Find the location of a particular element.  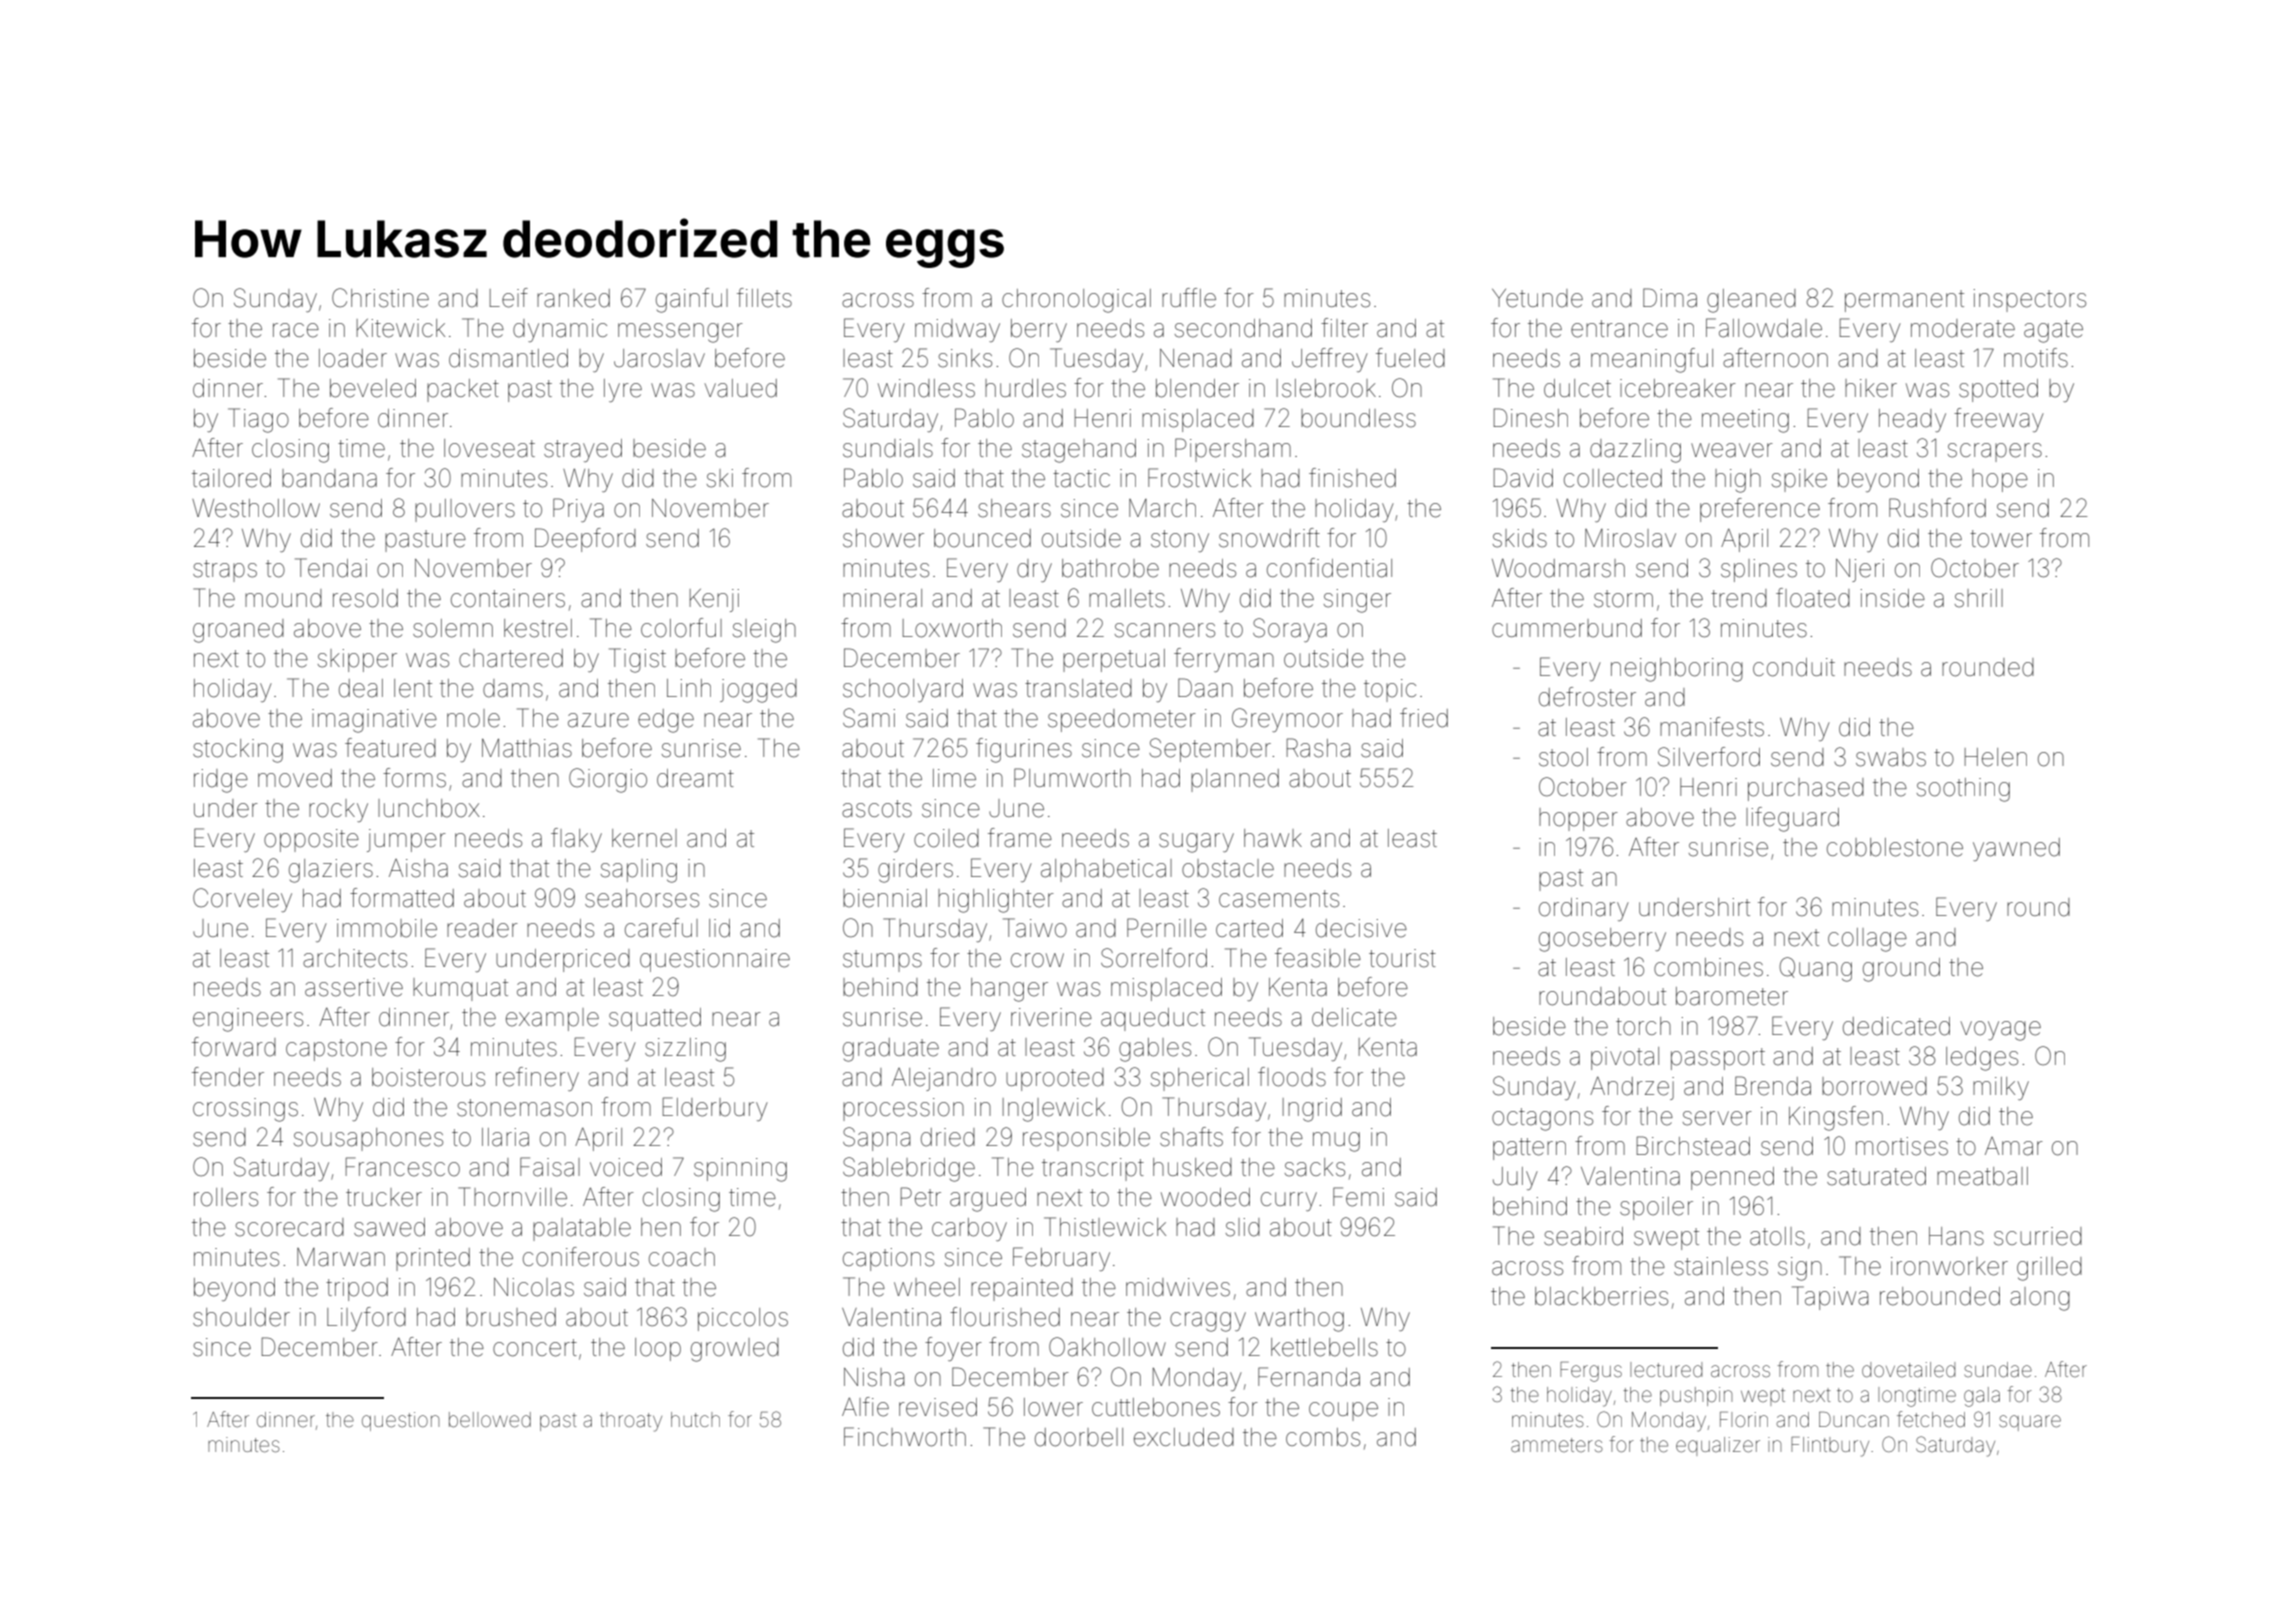

bandana is located at coordinates (329, 478).
